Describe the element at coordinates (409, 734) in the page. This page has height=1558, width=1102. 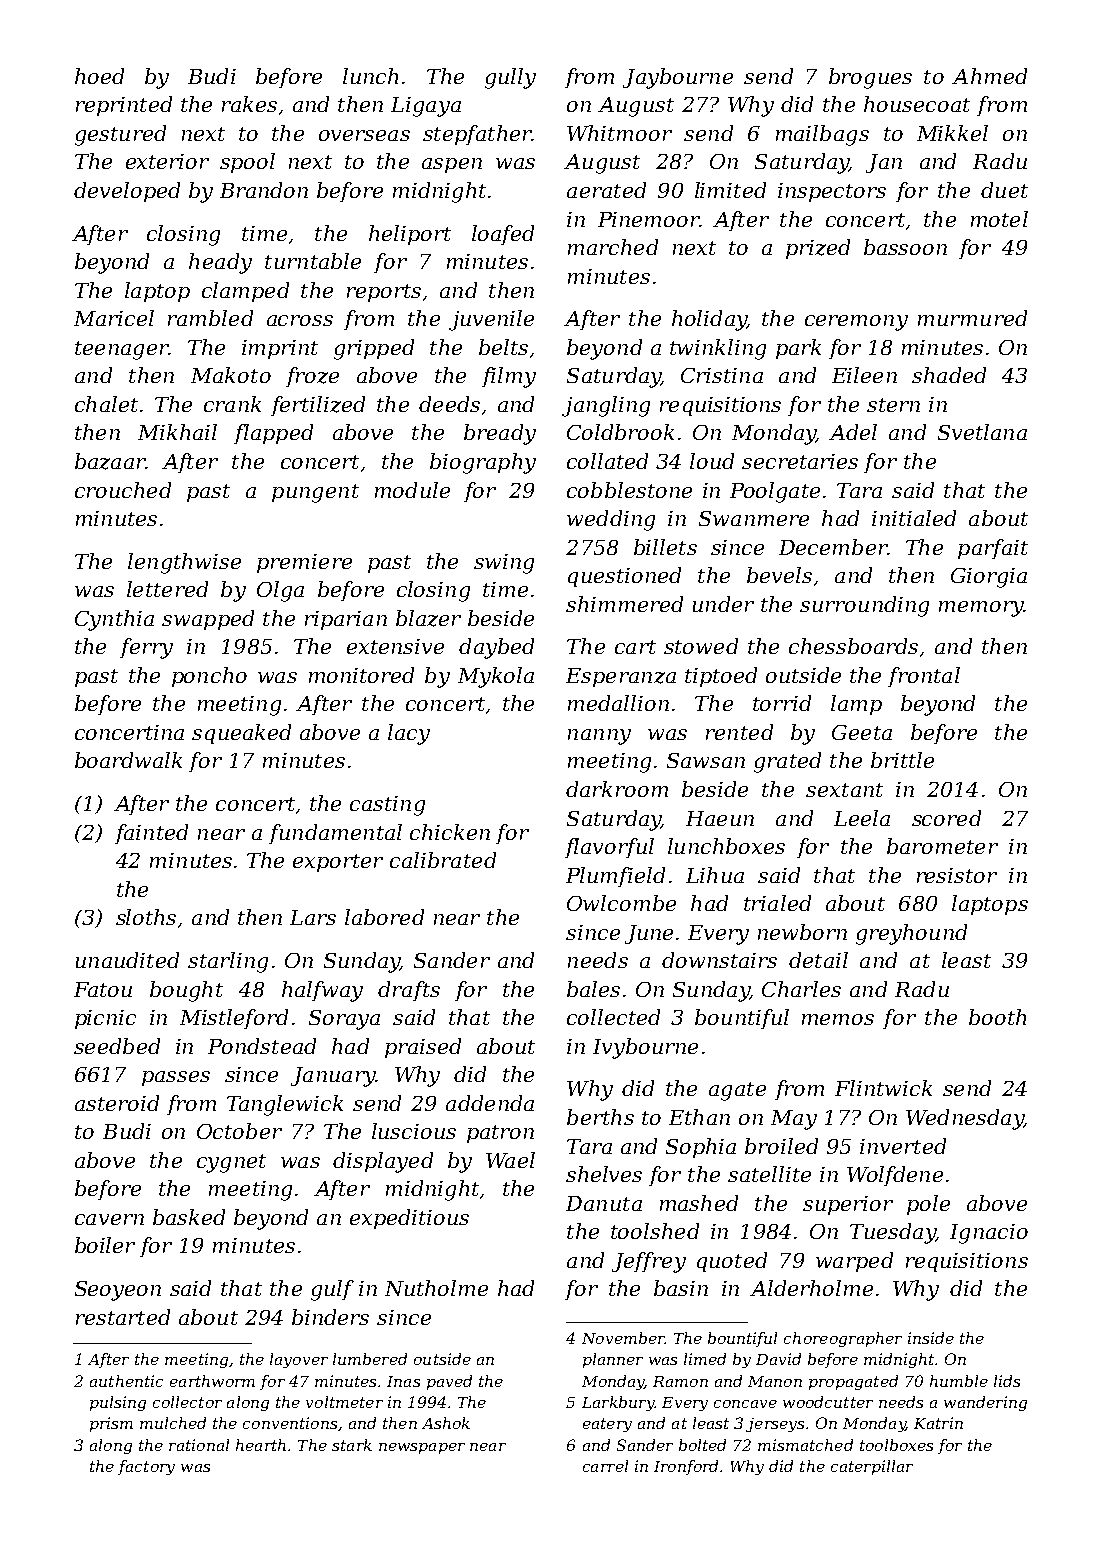
I see `lacy` at that location.
